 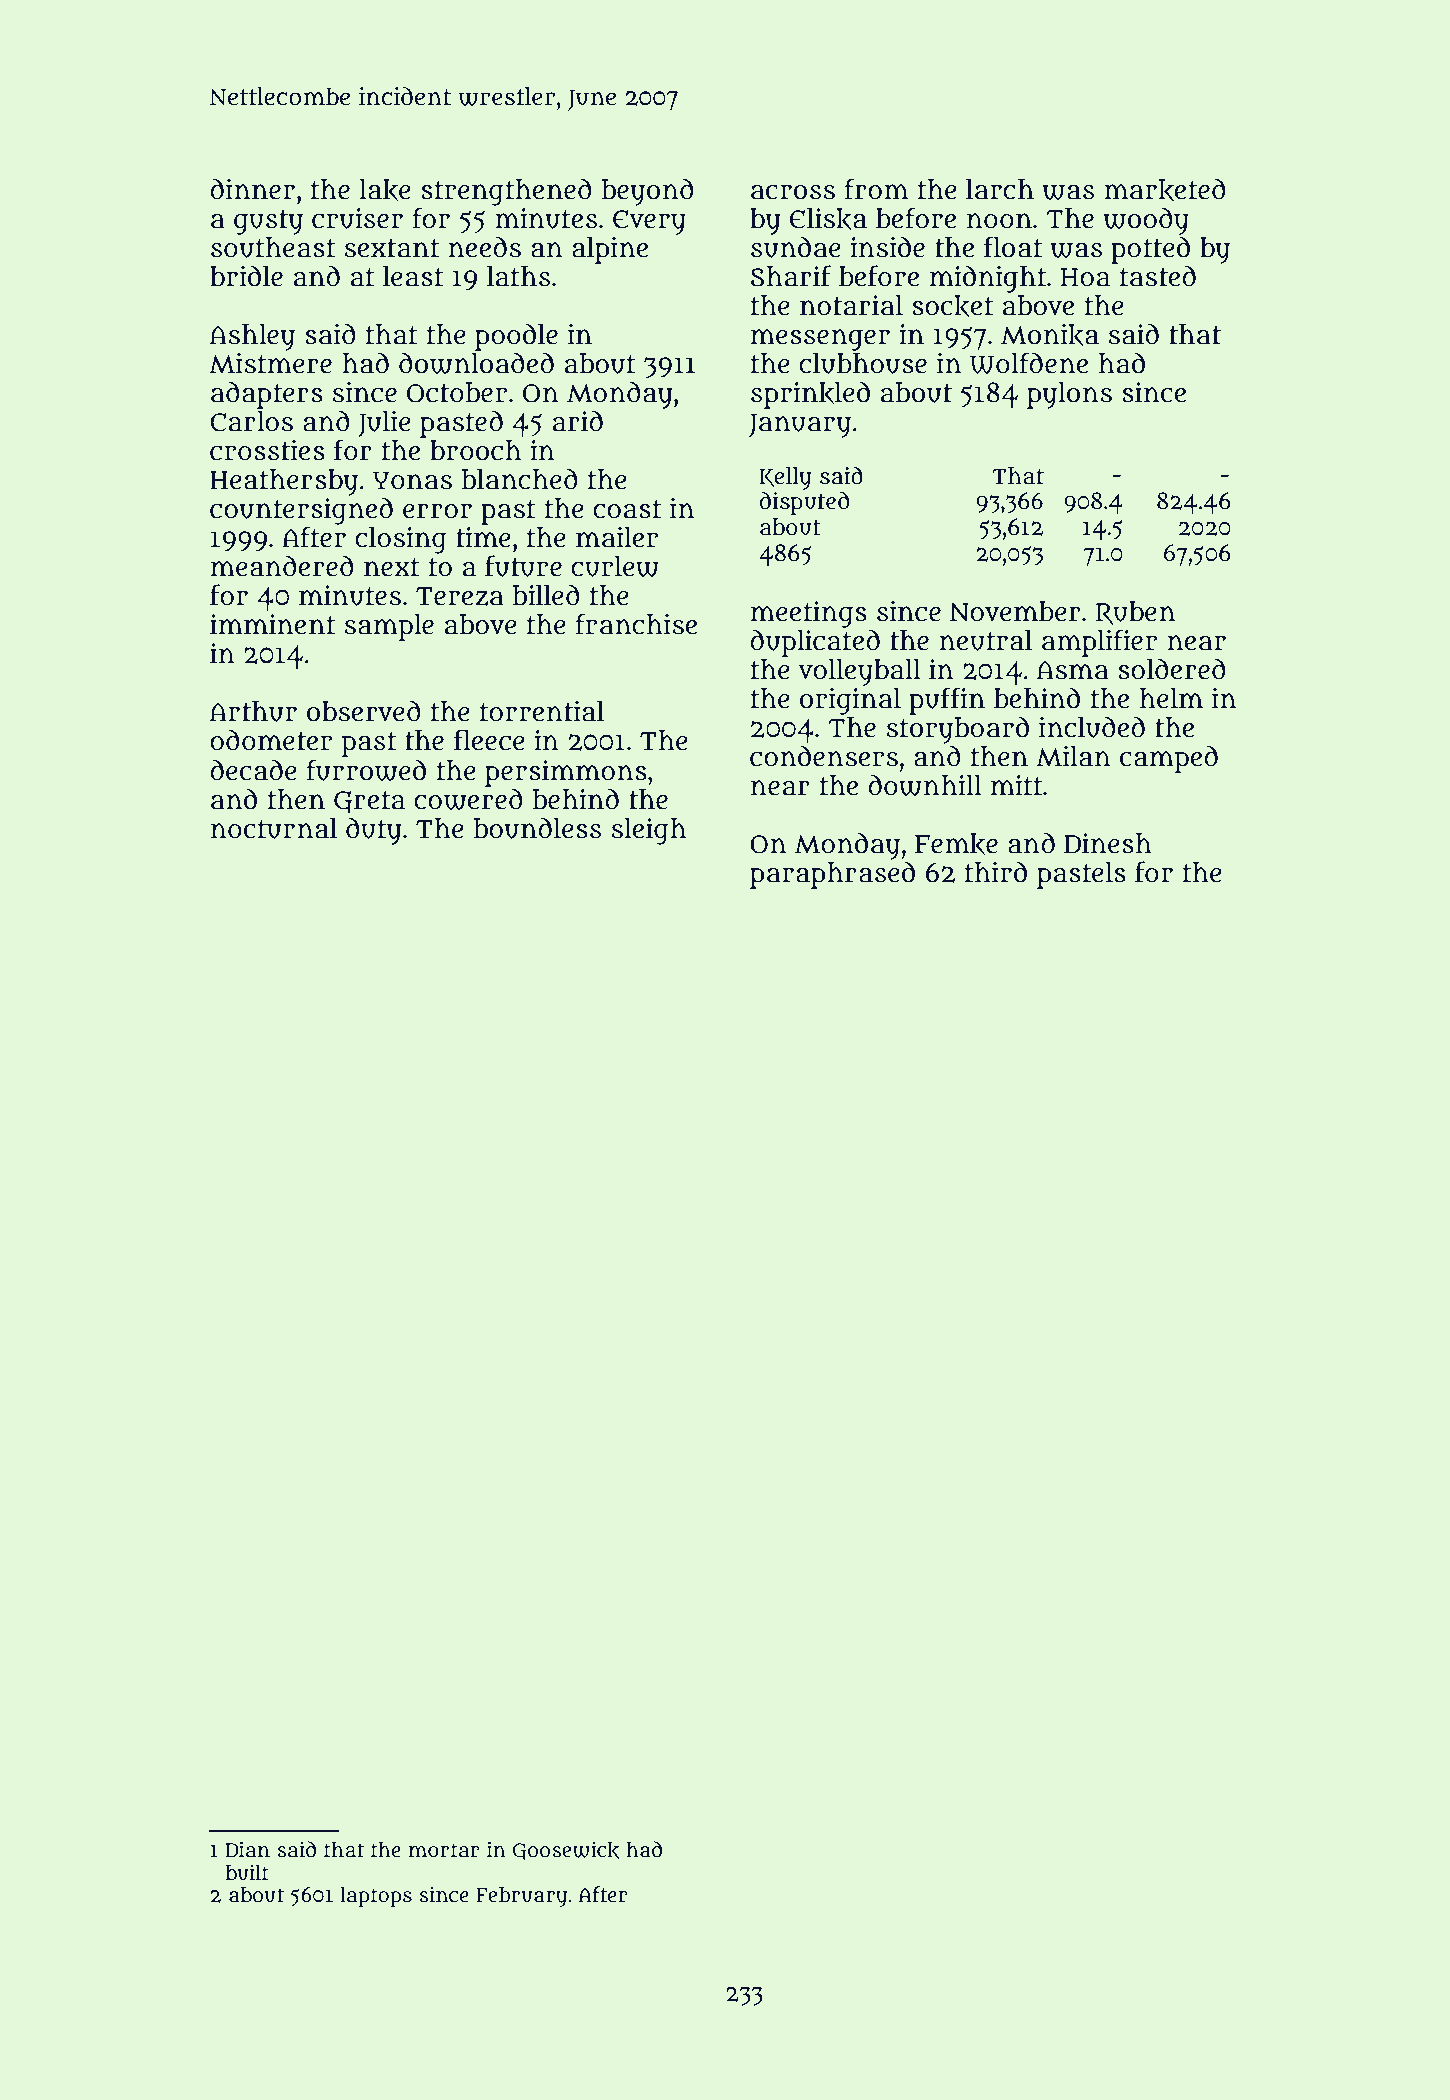 I want to click on Dinesh, so click(x=1108, y=843).
